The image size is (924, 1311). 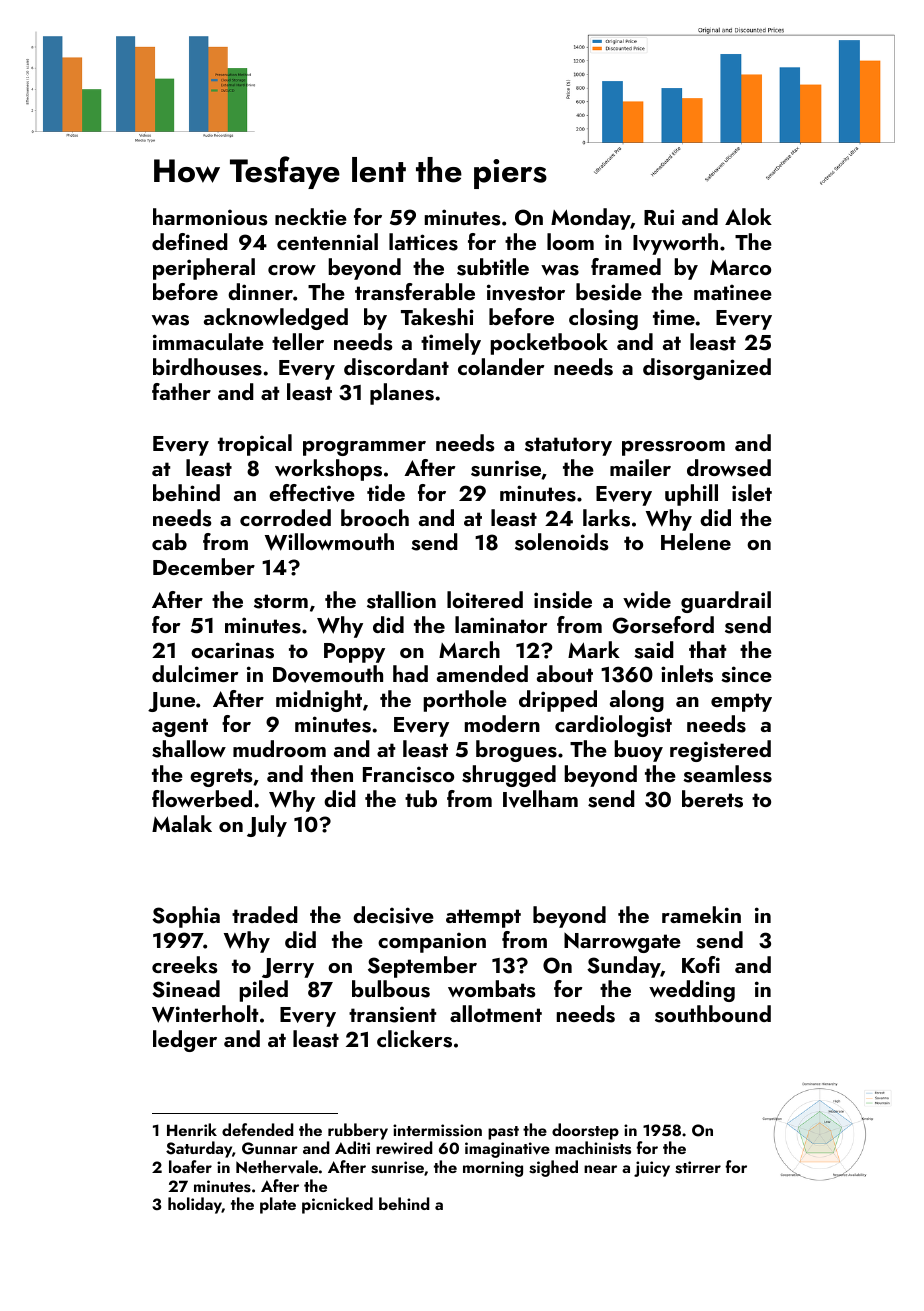 What do you see at coordinates (437, 317) in the image?
I see `Takeshi` at bounding box center [437, 317].
